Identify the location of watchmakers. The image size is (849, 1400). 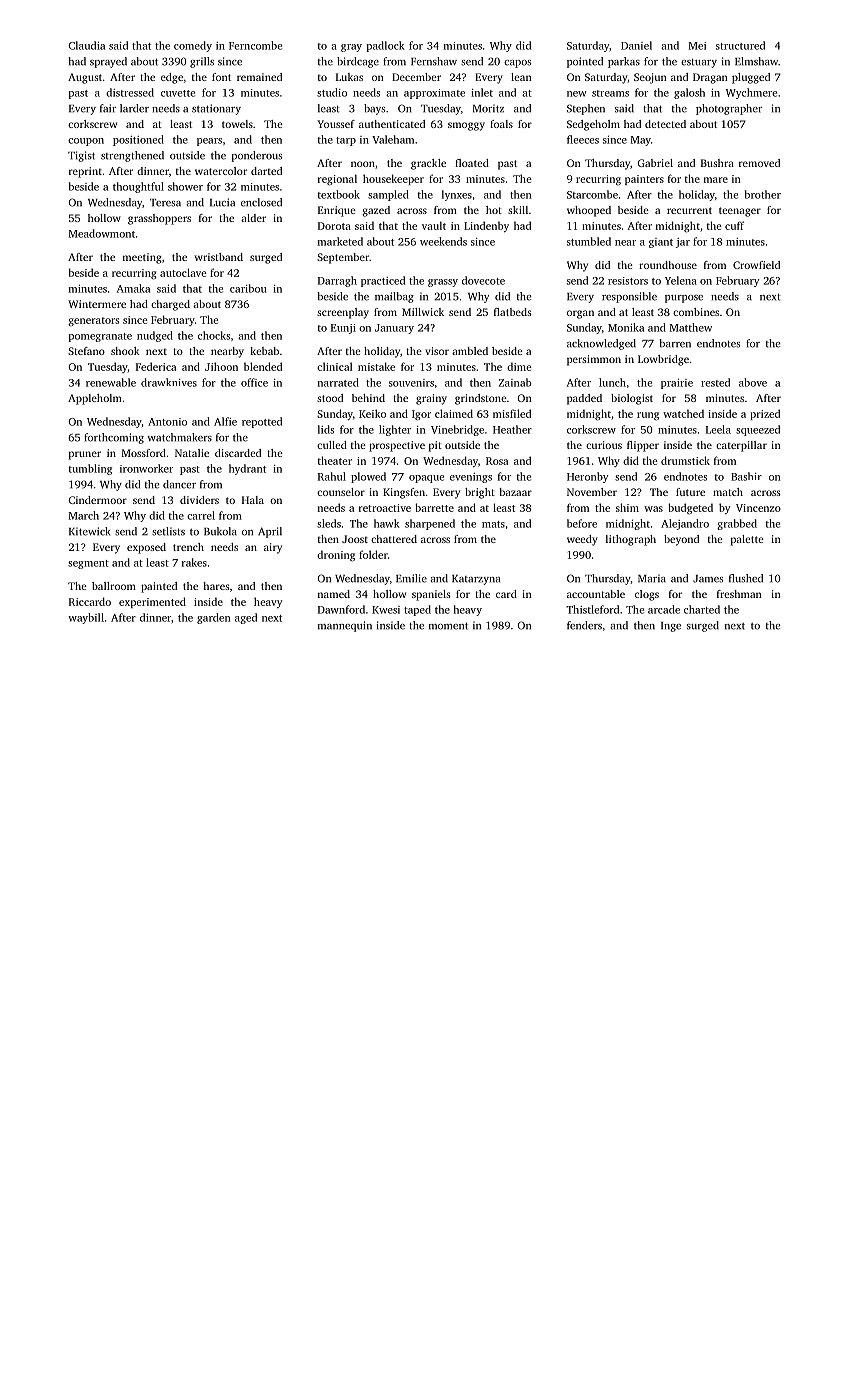
(180, 437).
